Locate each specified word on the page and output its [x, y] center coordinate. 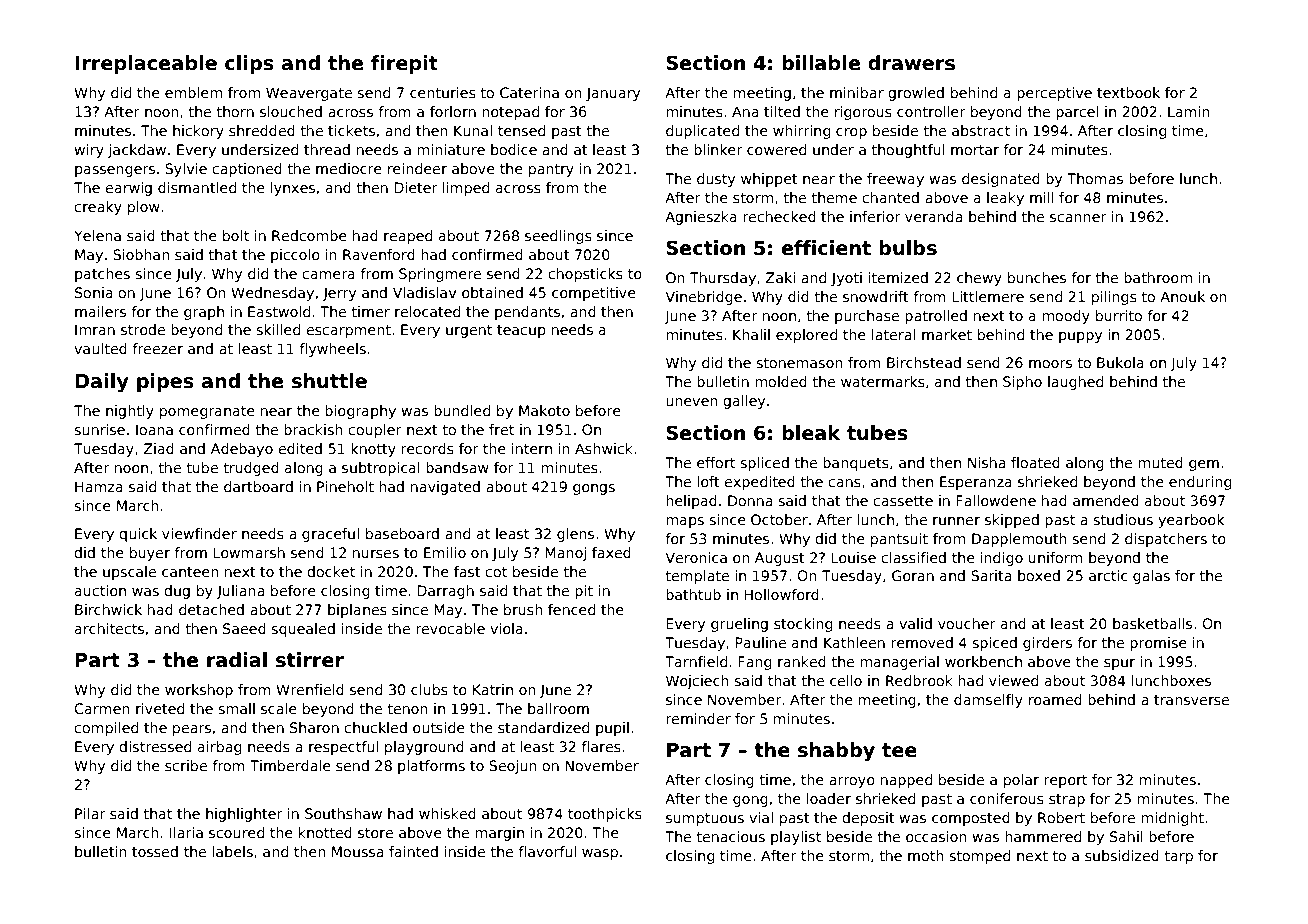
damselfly [988, 701]
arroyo [852, 782]
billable [821, 63]
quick [138, 535]
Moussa [357, 851]
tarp [1178, 857]
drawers [911, 63]
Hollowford [781, 594]
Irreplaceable [146, 64]
